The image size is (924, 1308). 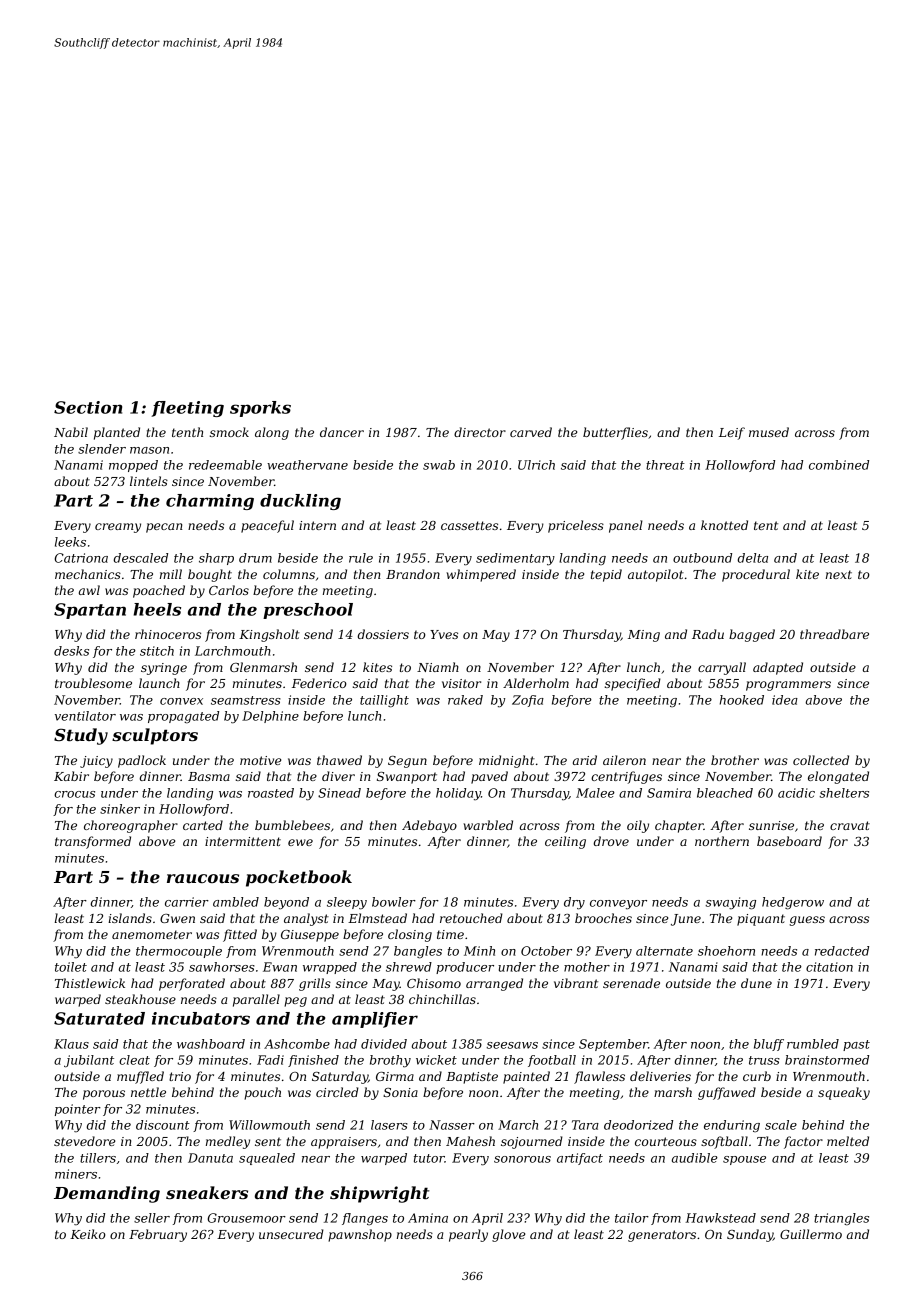 What do you see at coordinates (152, 934) in the image?
I see `anemometer` at bounding box center [152, 934].
